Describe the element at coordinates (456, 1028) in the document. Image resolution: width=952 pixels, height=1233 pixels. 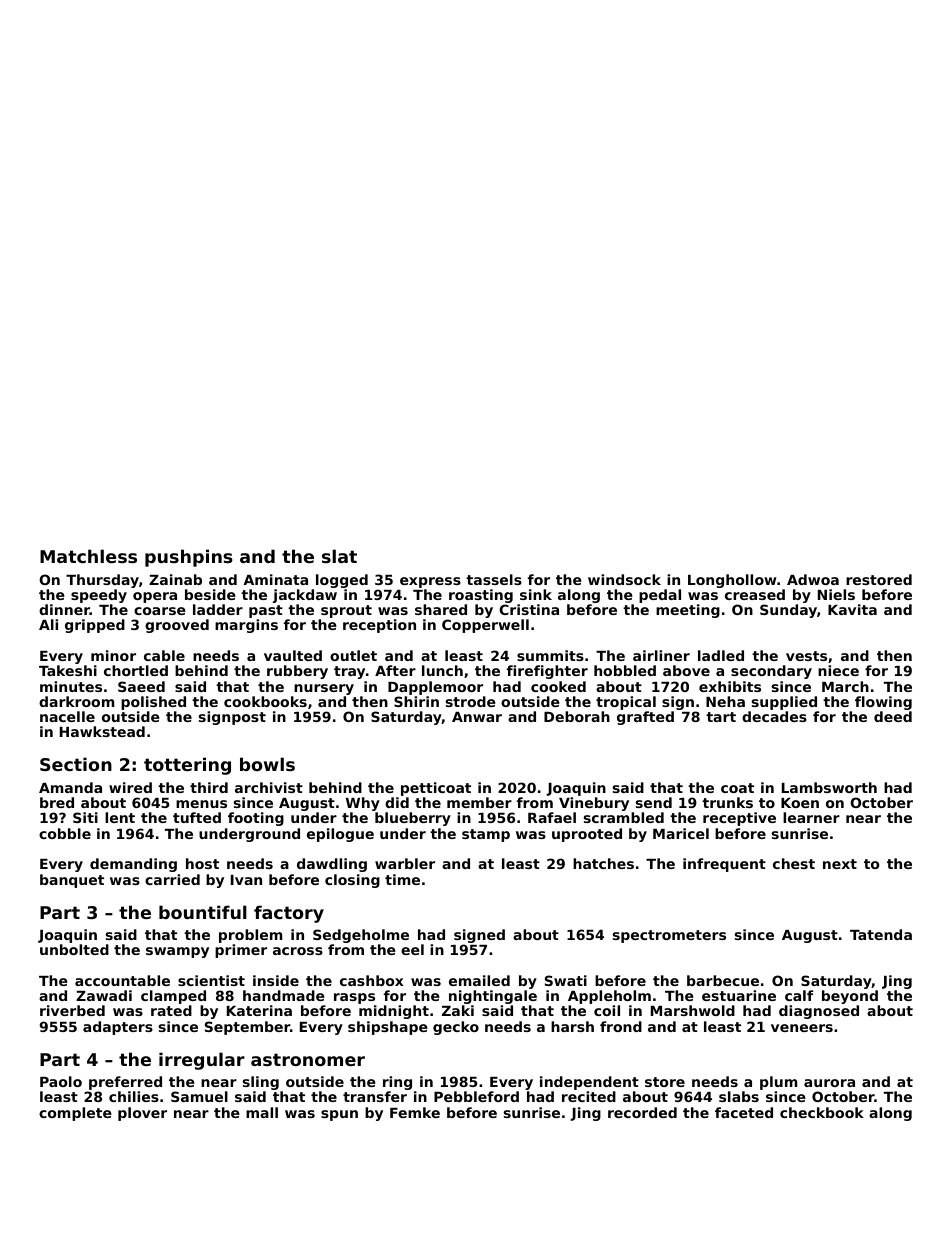
I see `gecko` at that location.
